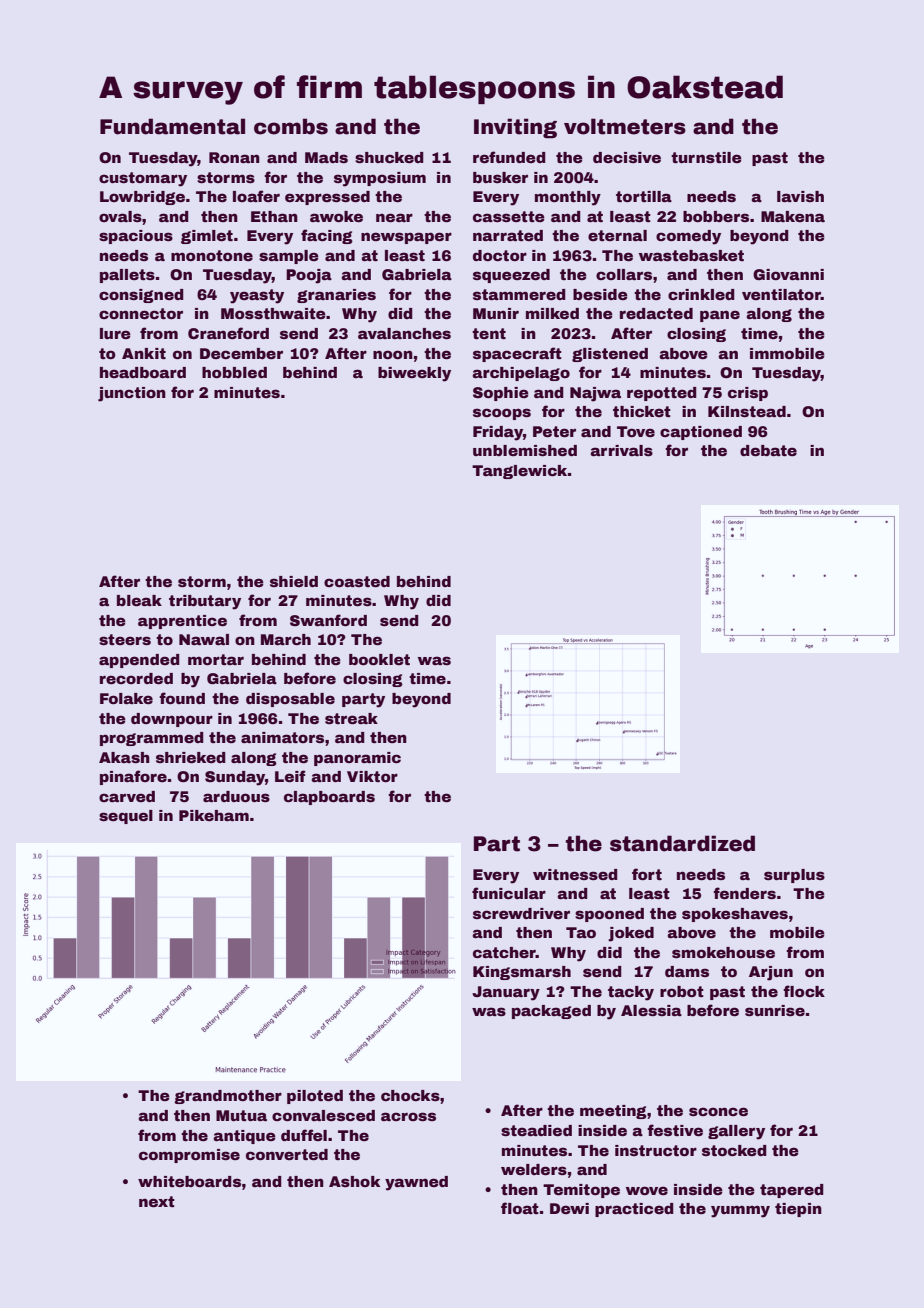 This screenshot has width=924, height=1308. I want to click on Ashok, so click(354, 1181).
